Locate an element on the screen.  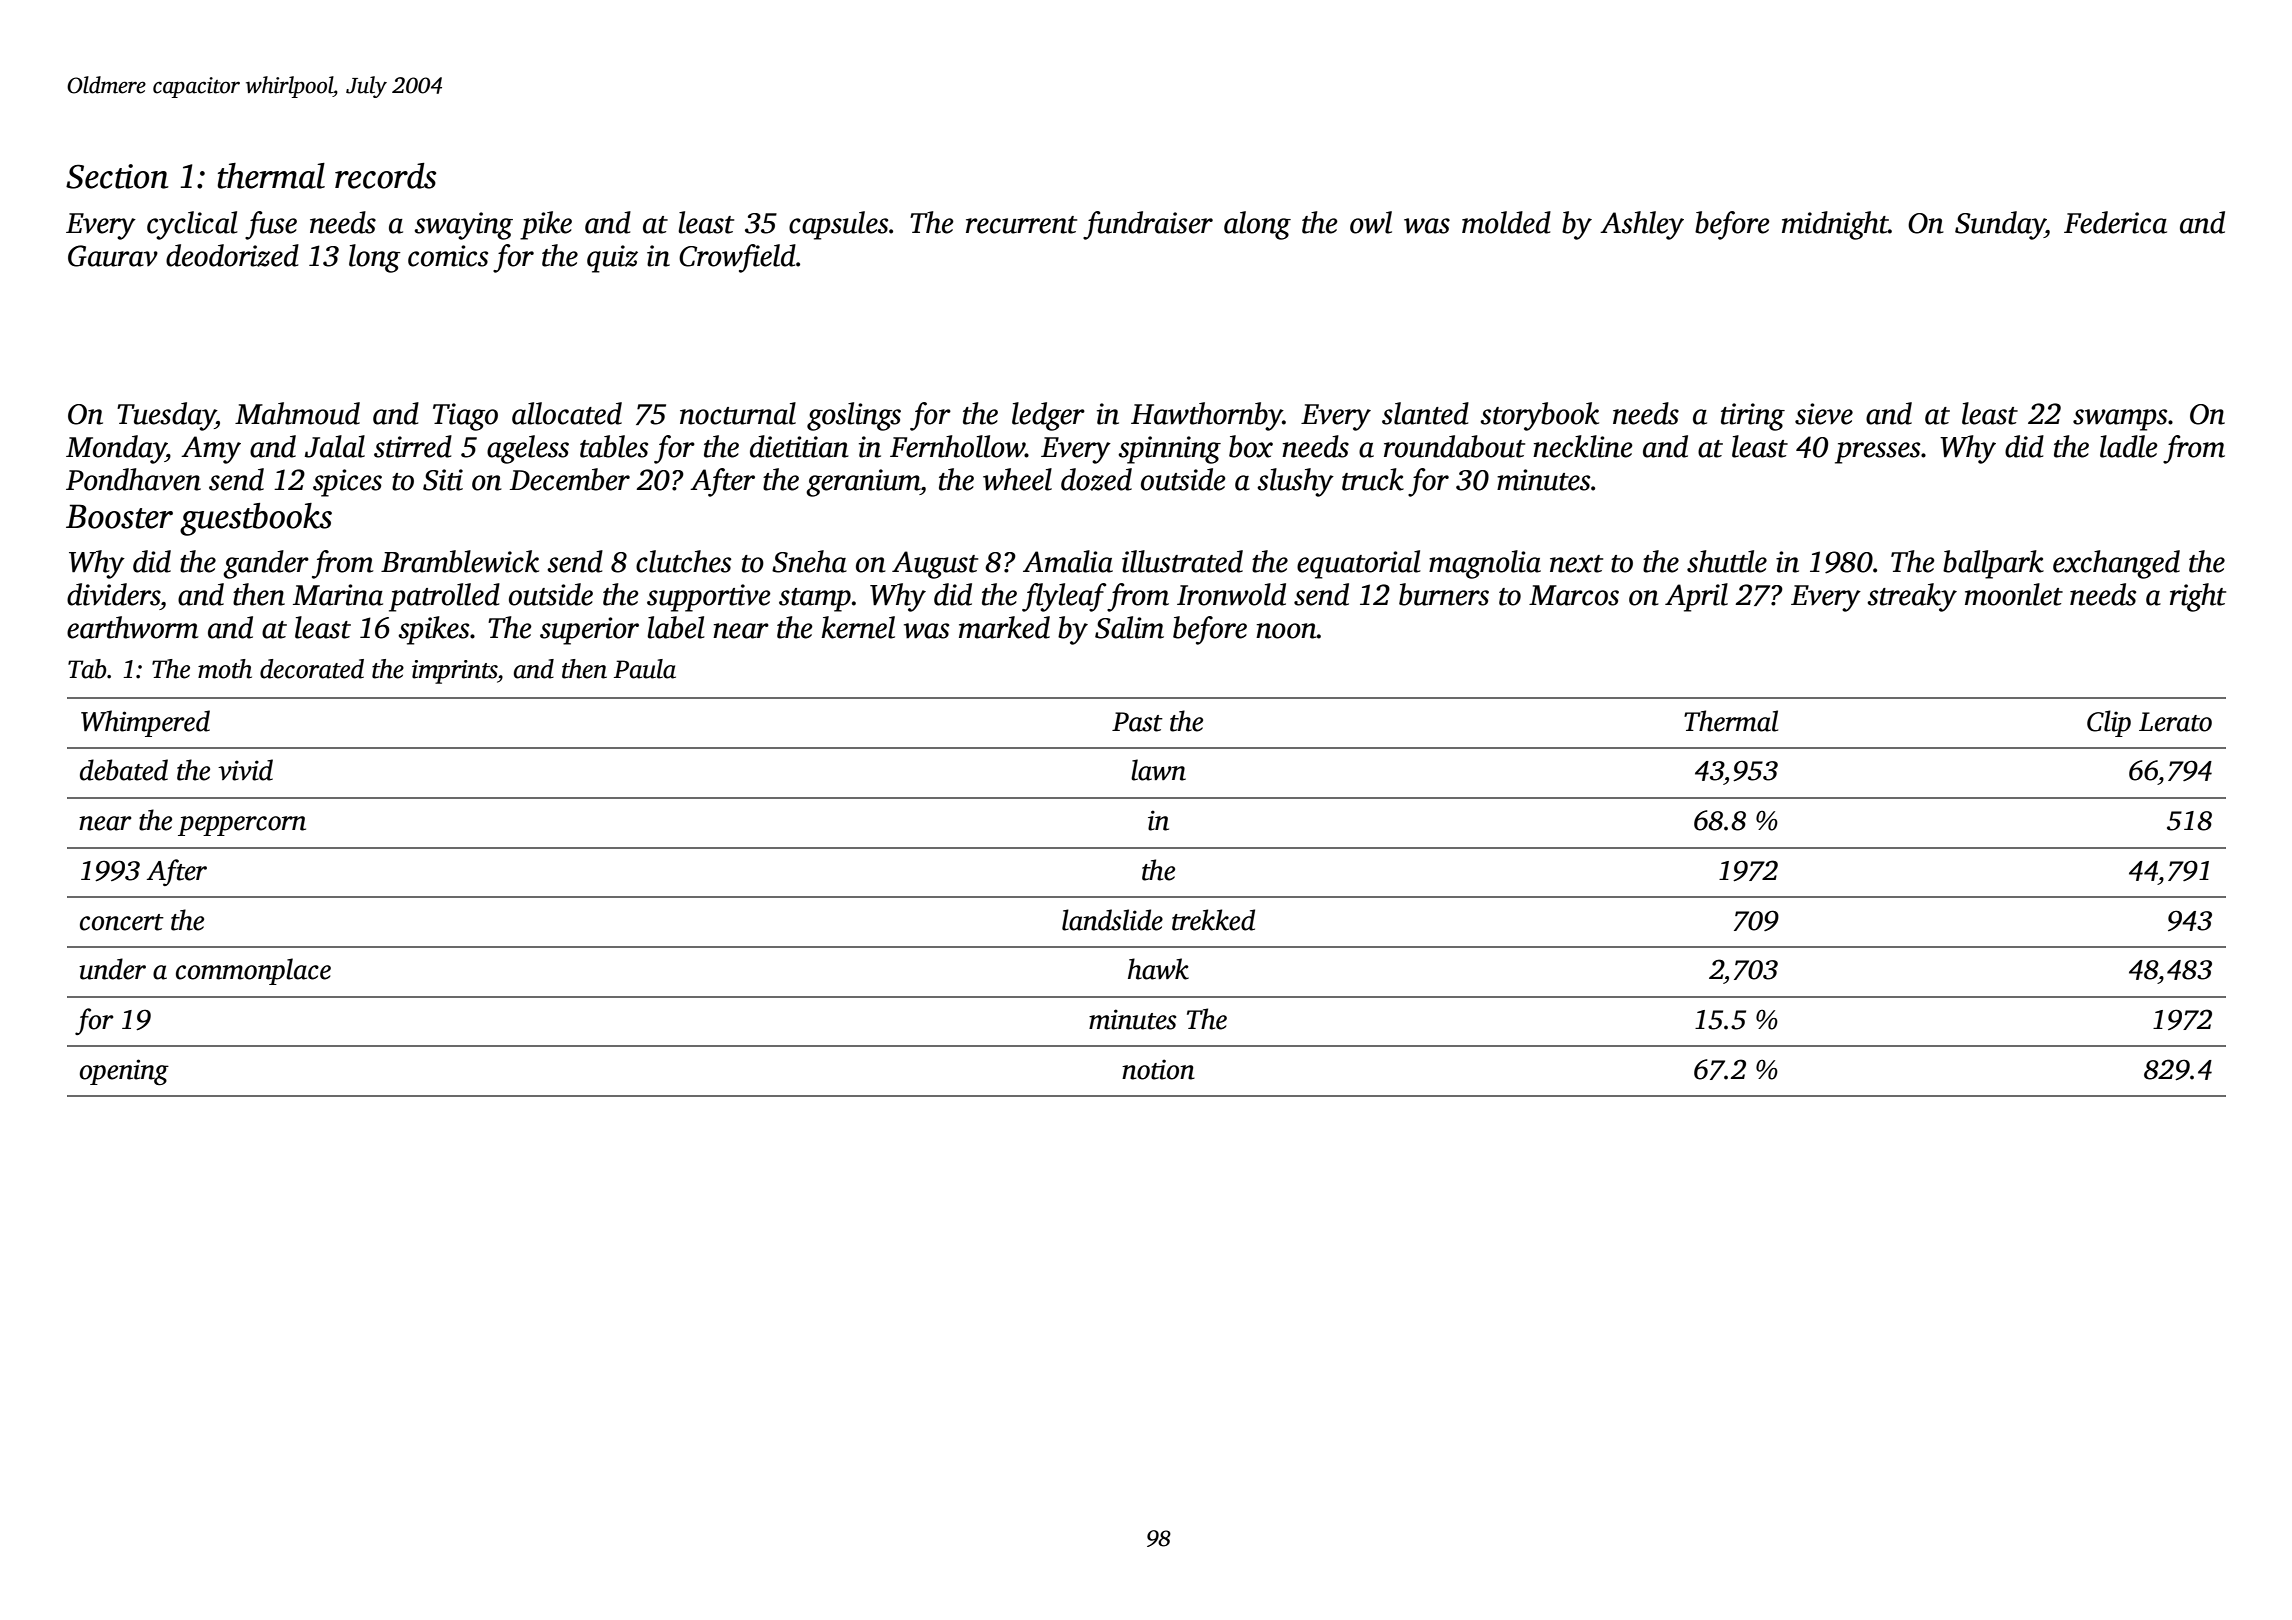
Past is located at coordinates (1137, 722).
